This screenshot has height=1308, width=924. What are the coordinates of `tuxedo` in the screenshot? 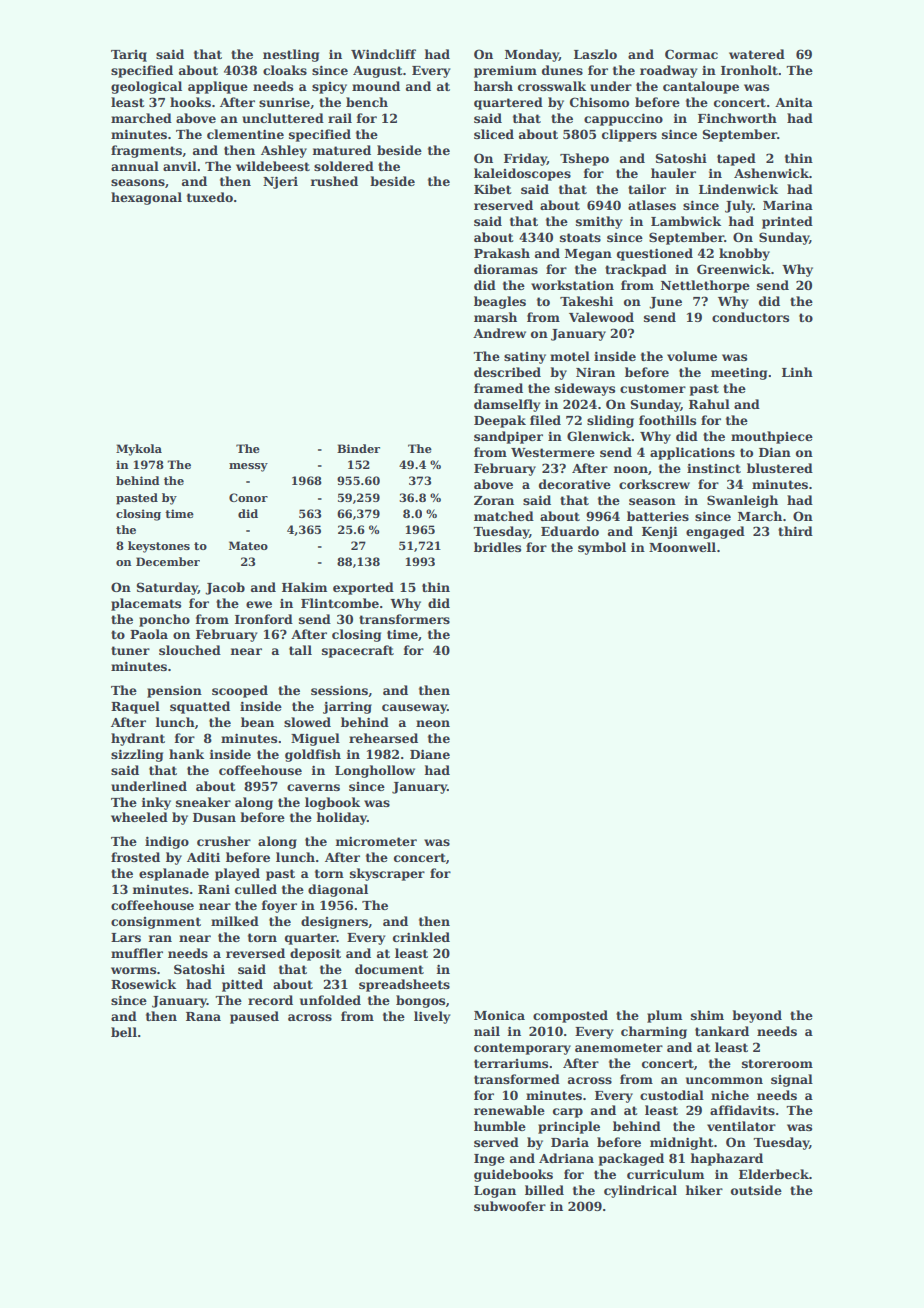 It's located at (210, 197).
